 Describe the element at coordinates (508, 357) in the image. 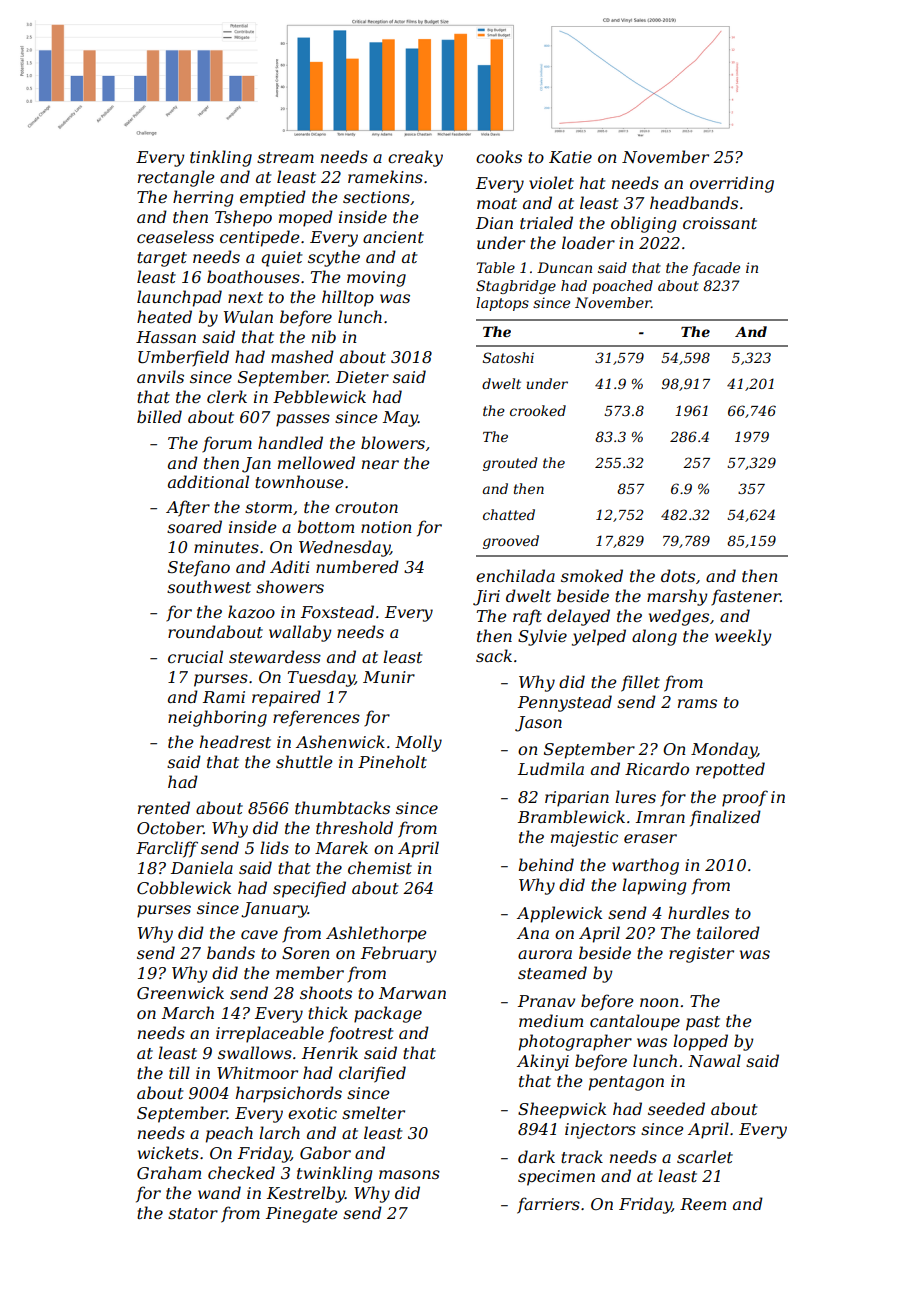

I see `Satoshi` at that location.
